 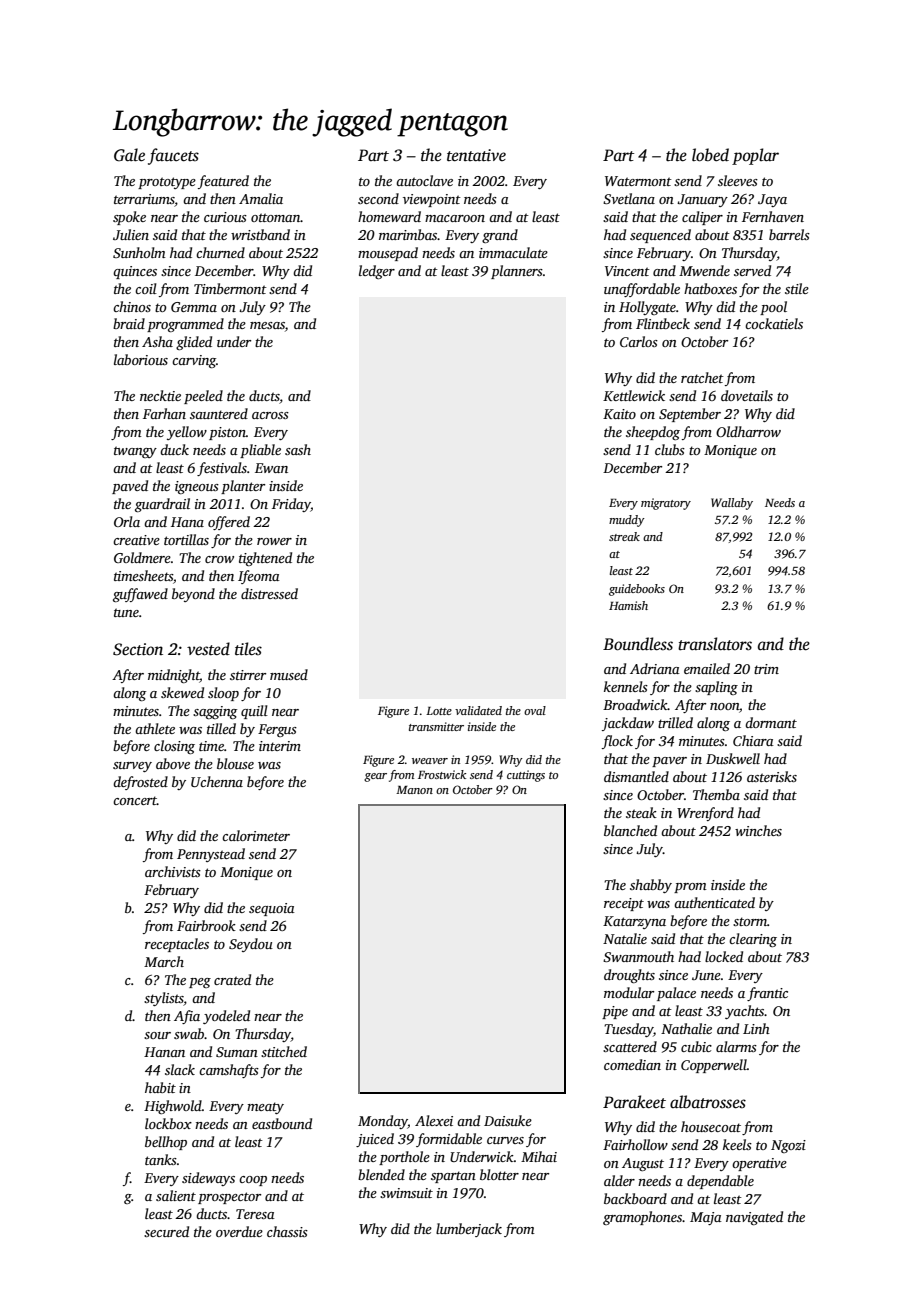 What do you see at coordinates (267, 325) in the document?
I see `mesas` at bounding box center [267, 325].
